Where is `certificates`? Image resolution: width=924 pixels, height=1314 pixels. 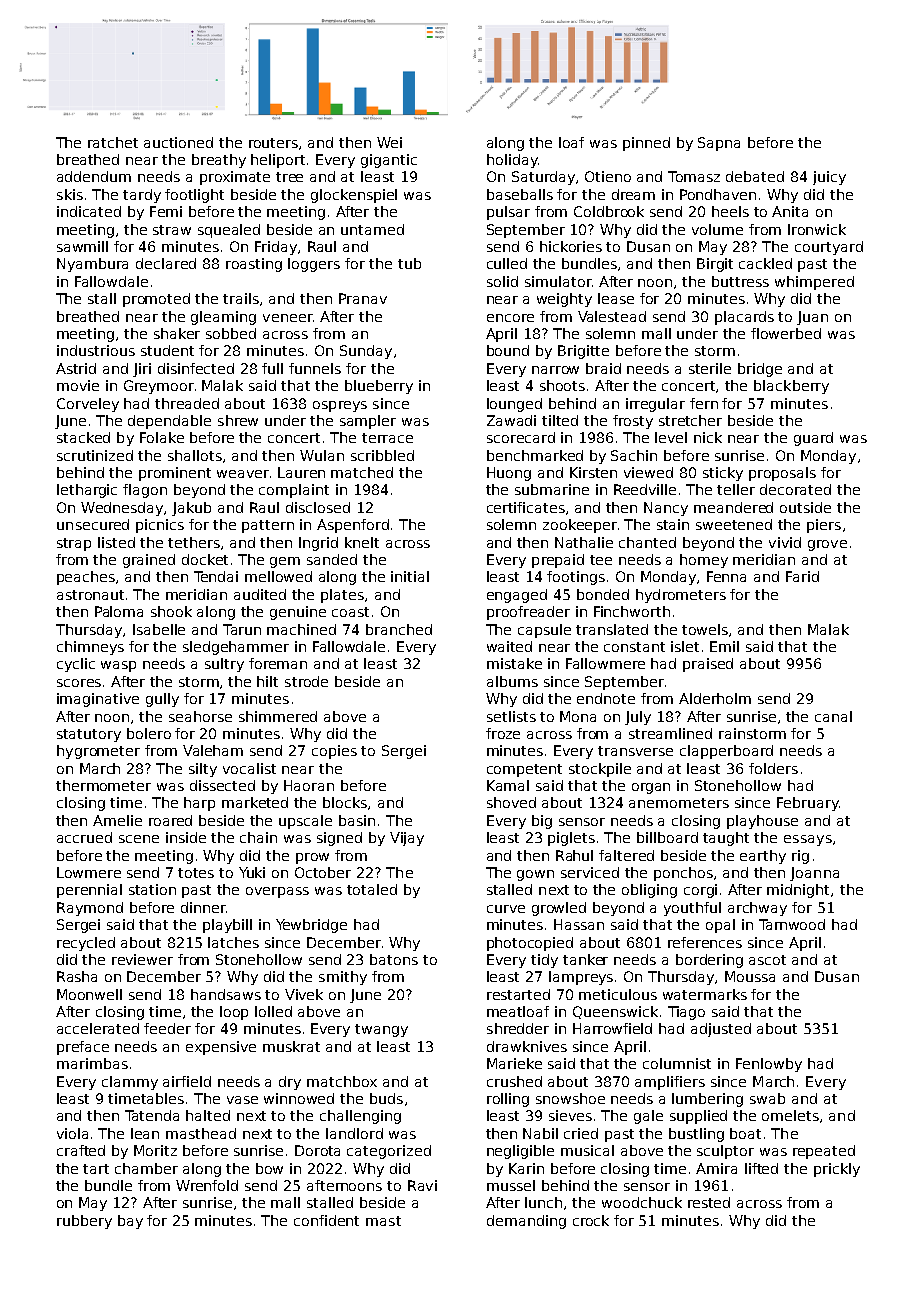
certificates is located at coordinates (526, 507).
